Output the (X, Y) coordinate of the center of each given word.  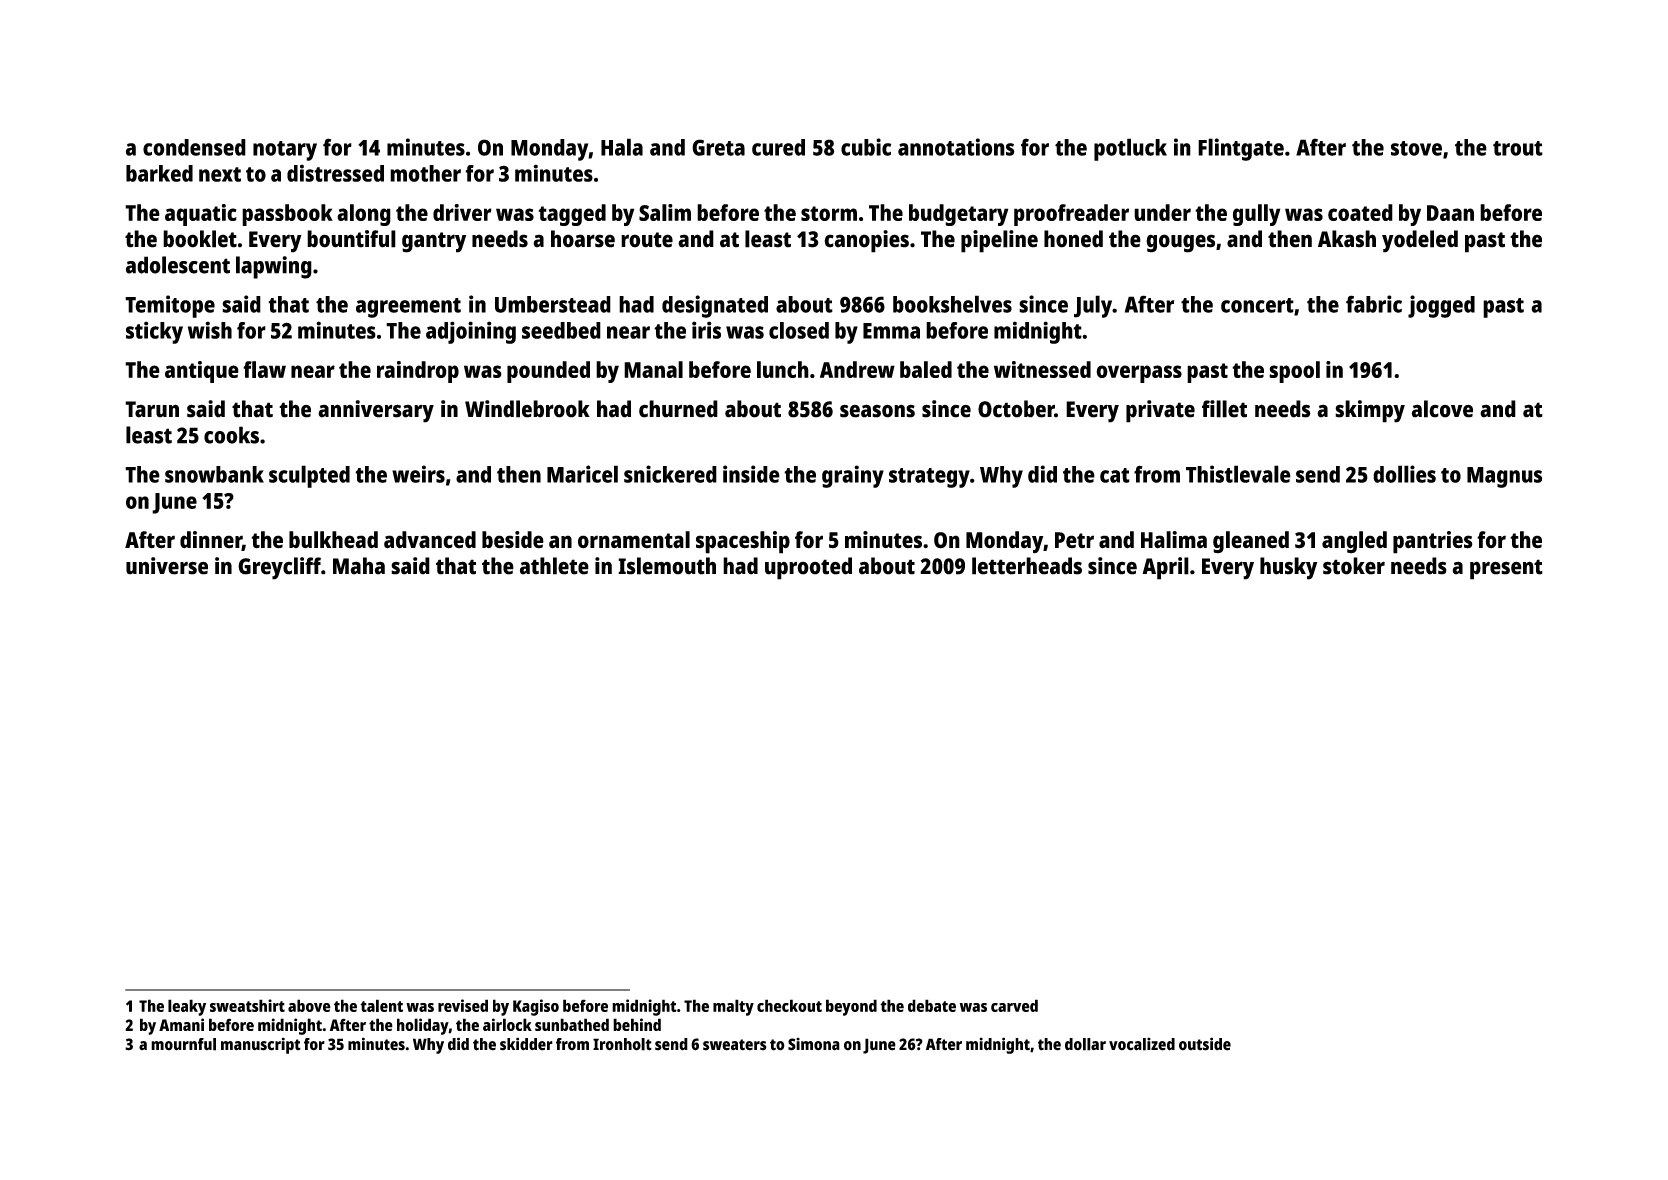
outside (1205, 1044)
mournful (183, 1044)
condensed (194, 147)
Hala (622, 147)
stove (1416, 148)
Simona (814, 1044)
